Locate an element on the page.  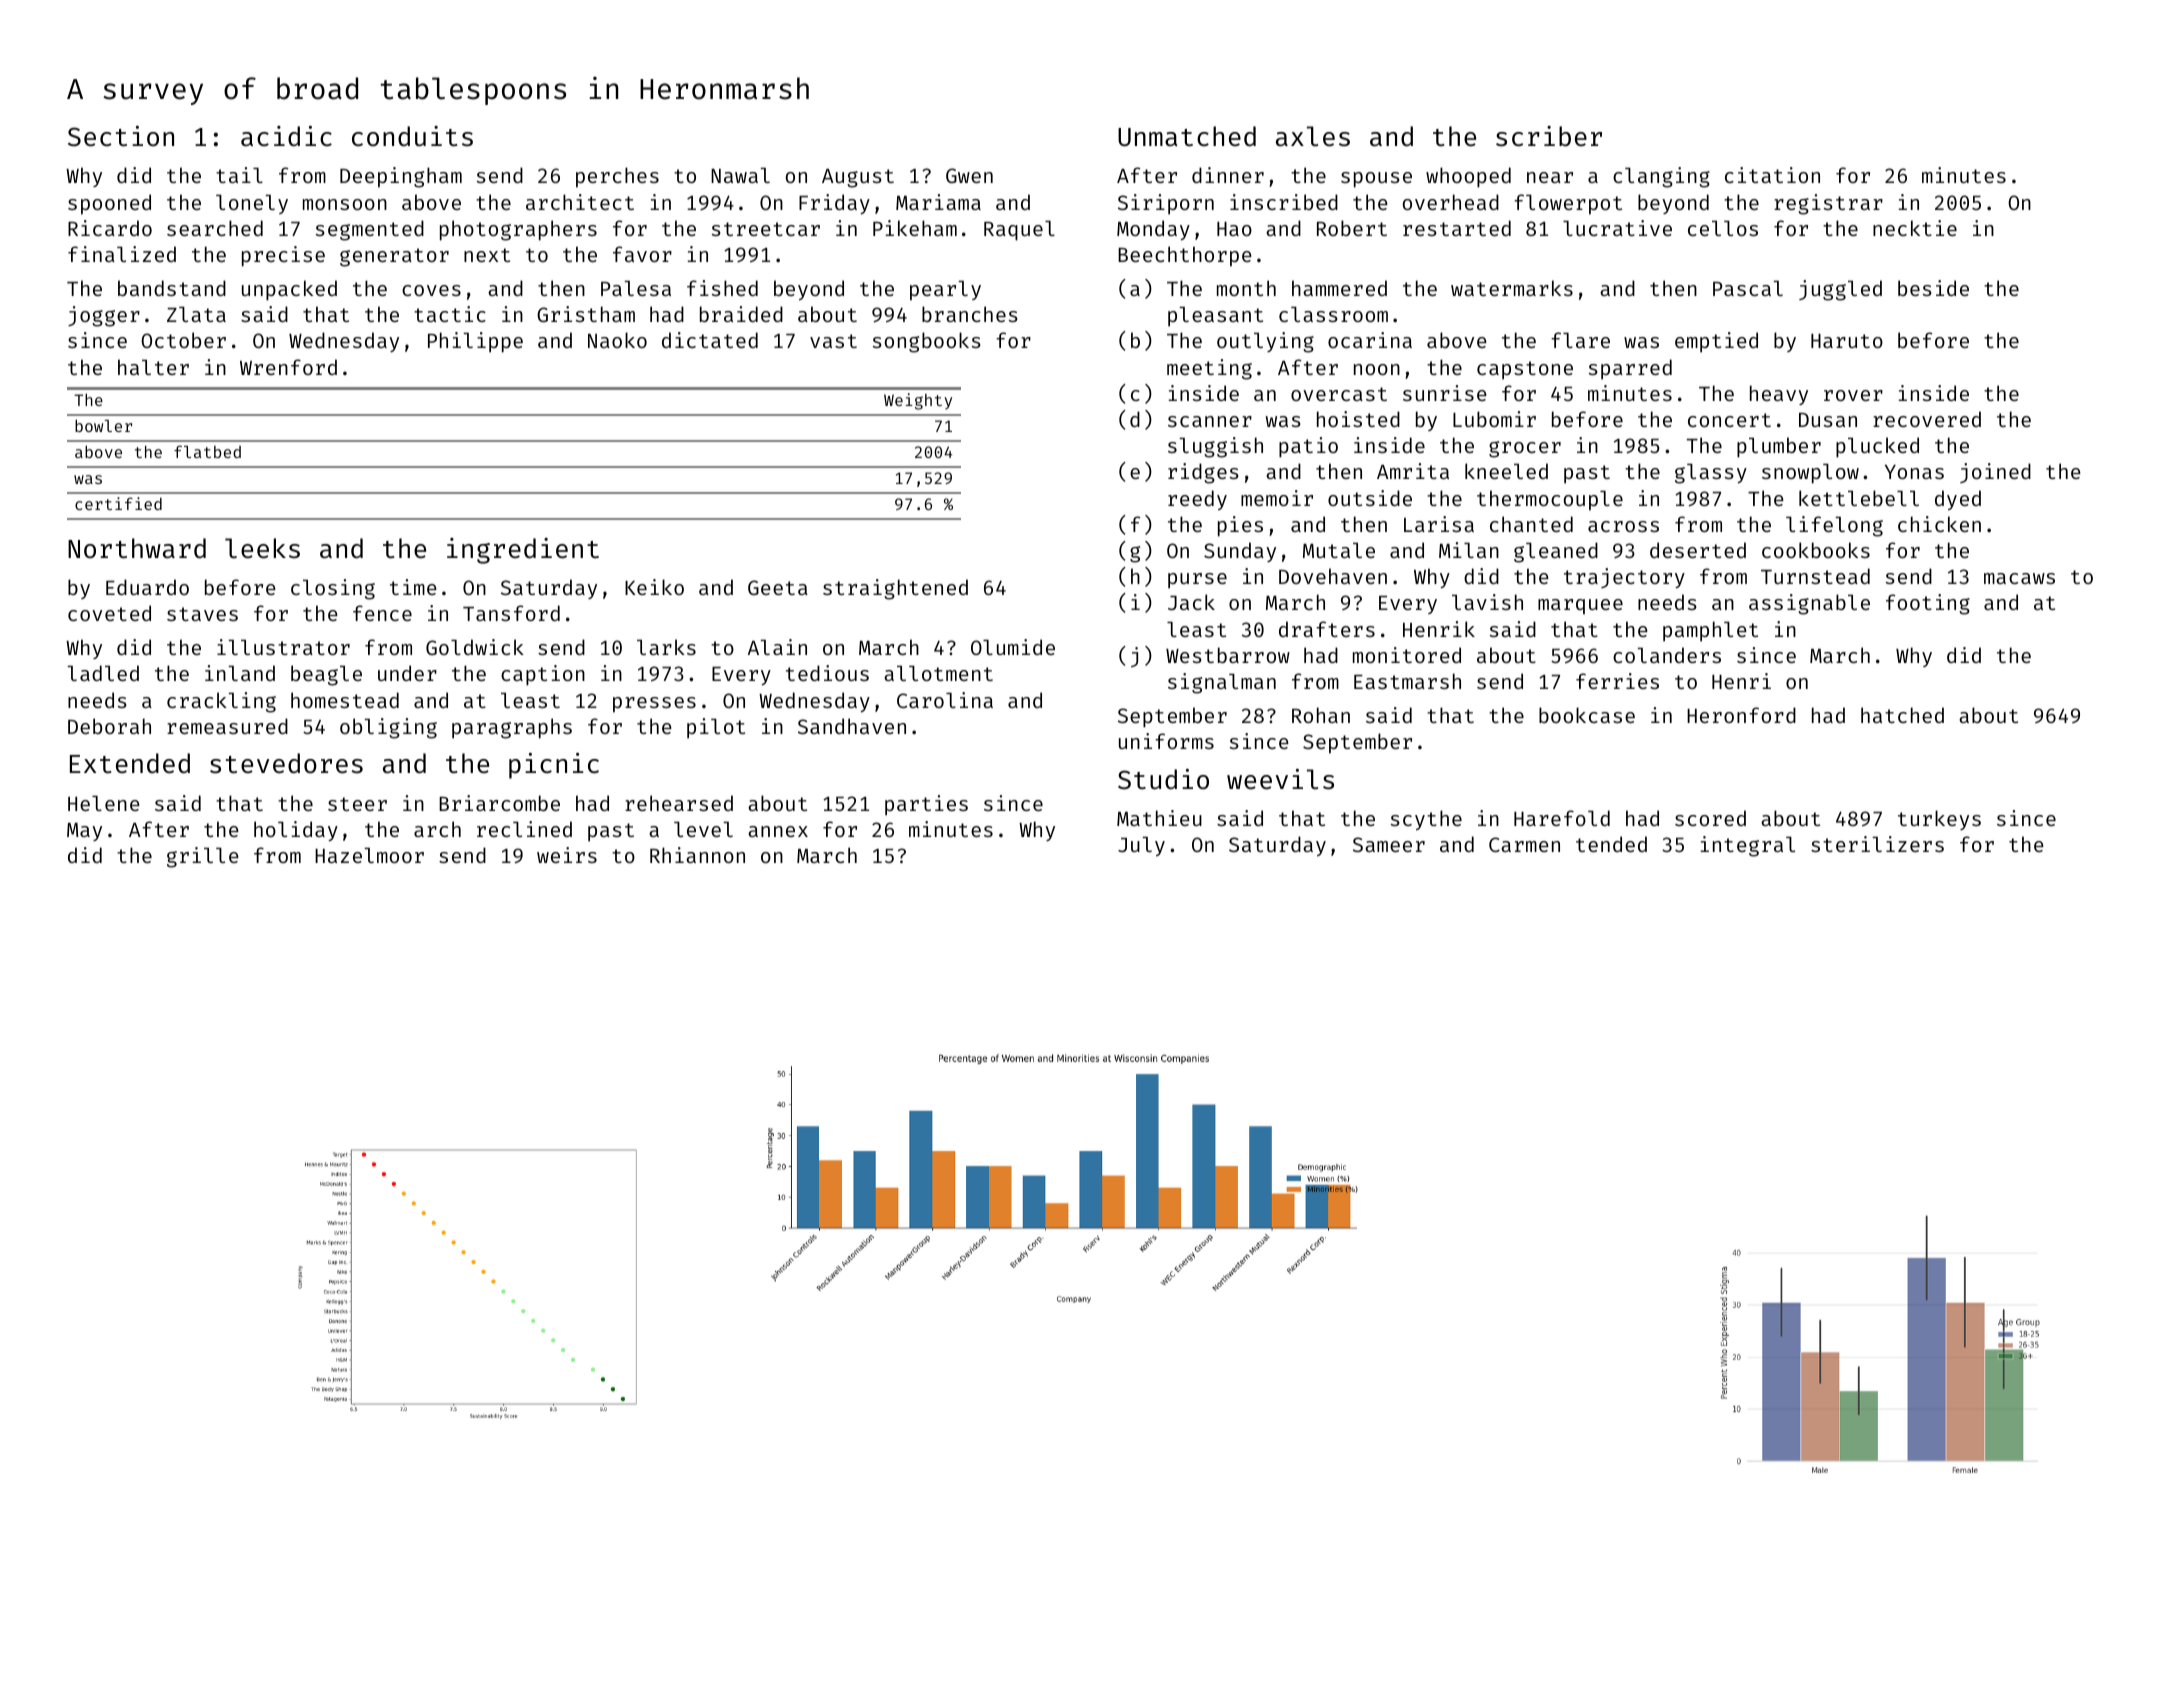
remeasured is located at coordinates (227, 726).
